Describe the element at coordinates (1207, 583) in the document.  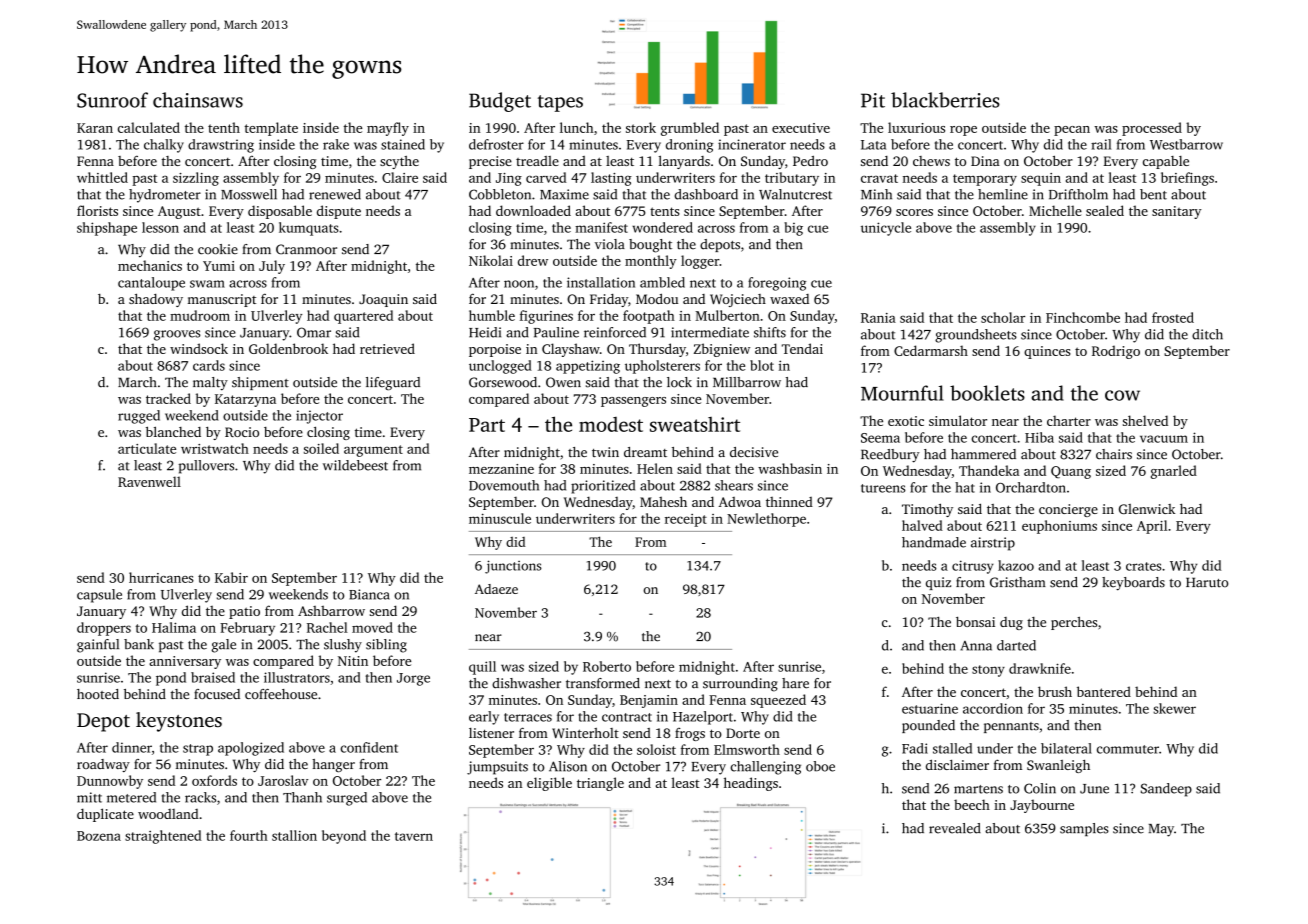
I see `Haruto` at that location.
